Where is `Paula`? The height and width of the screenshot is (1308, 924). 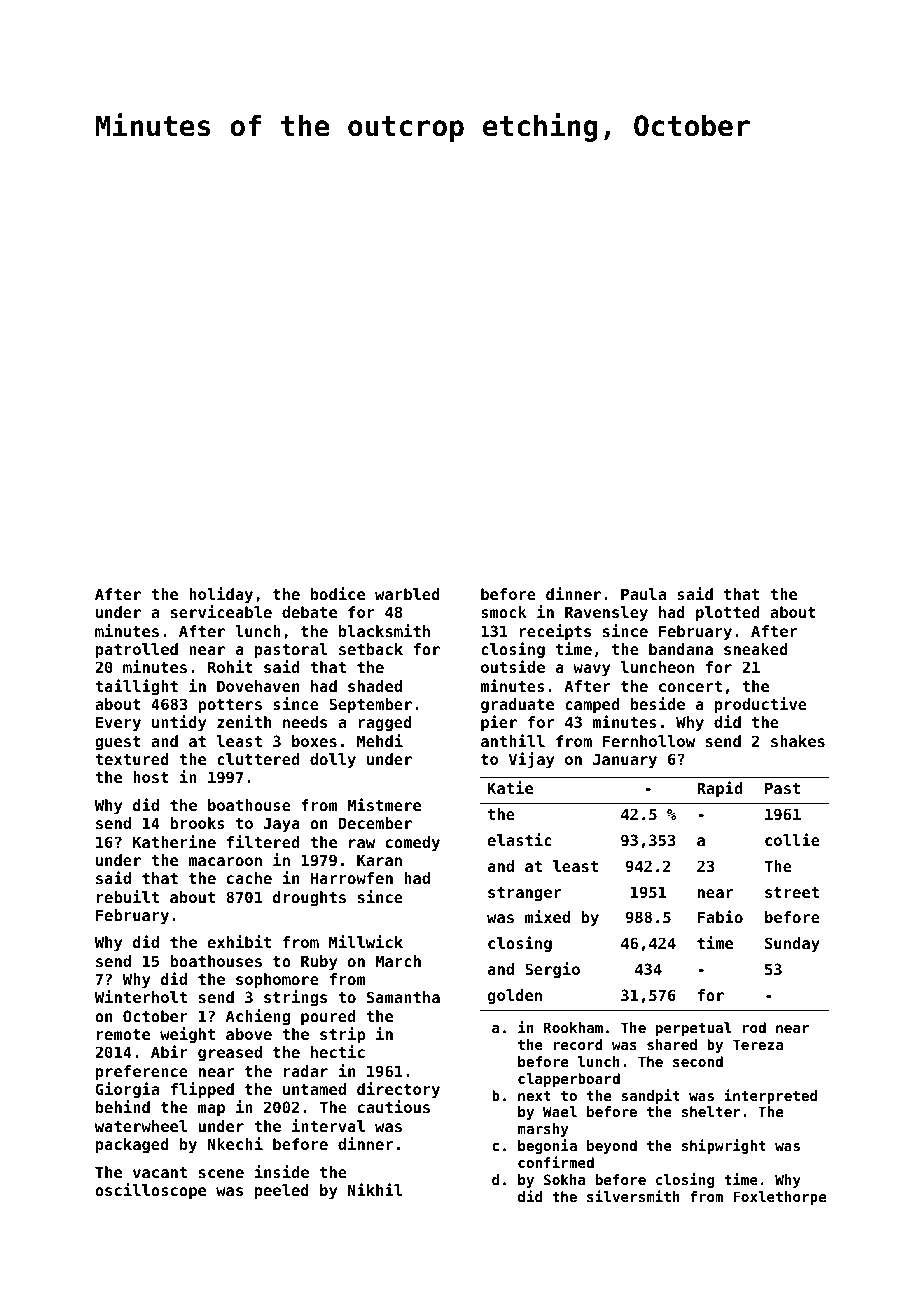 Paula is located at coordinates (643, 594).
